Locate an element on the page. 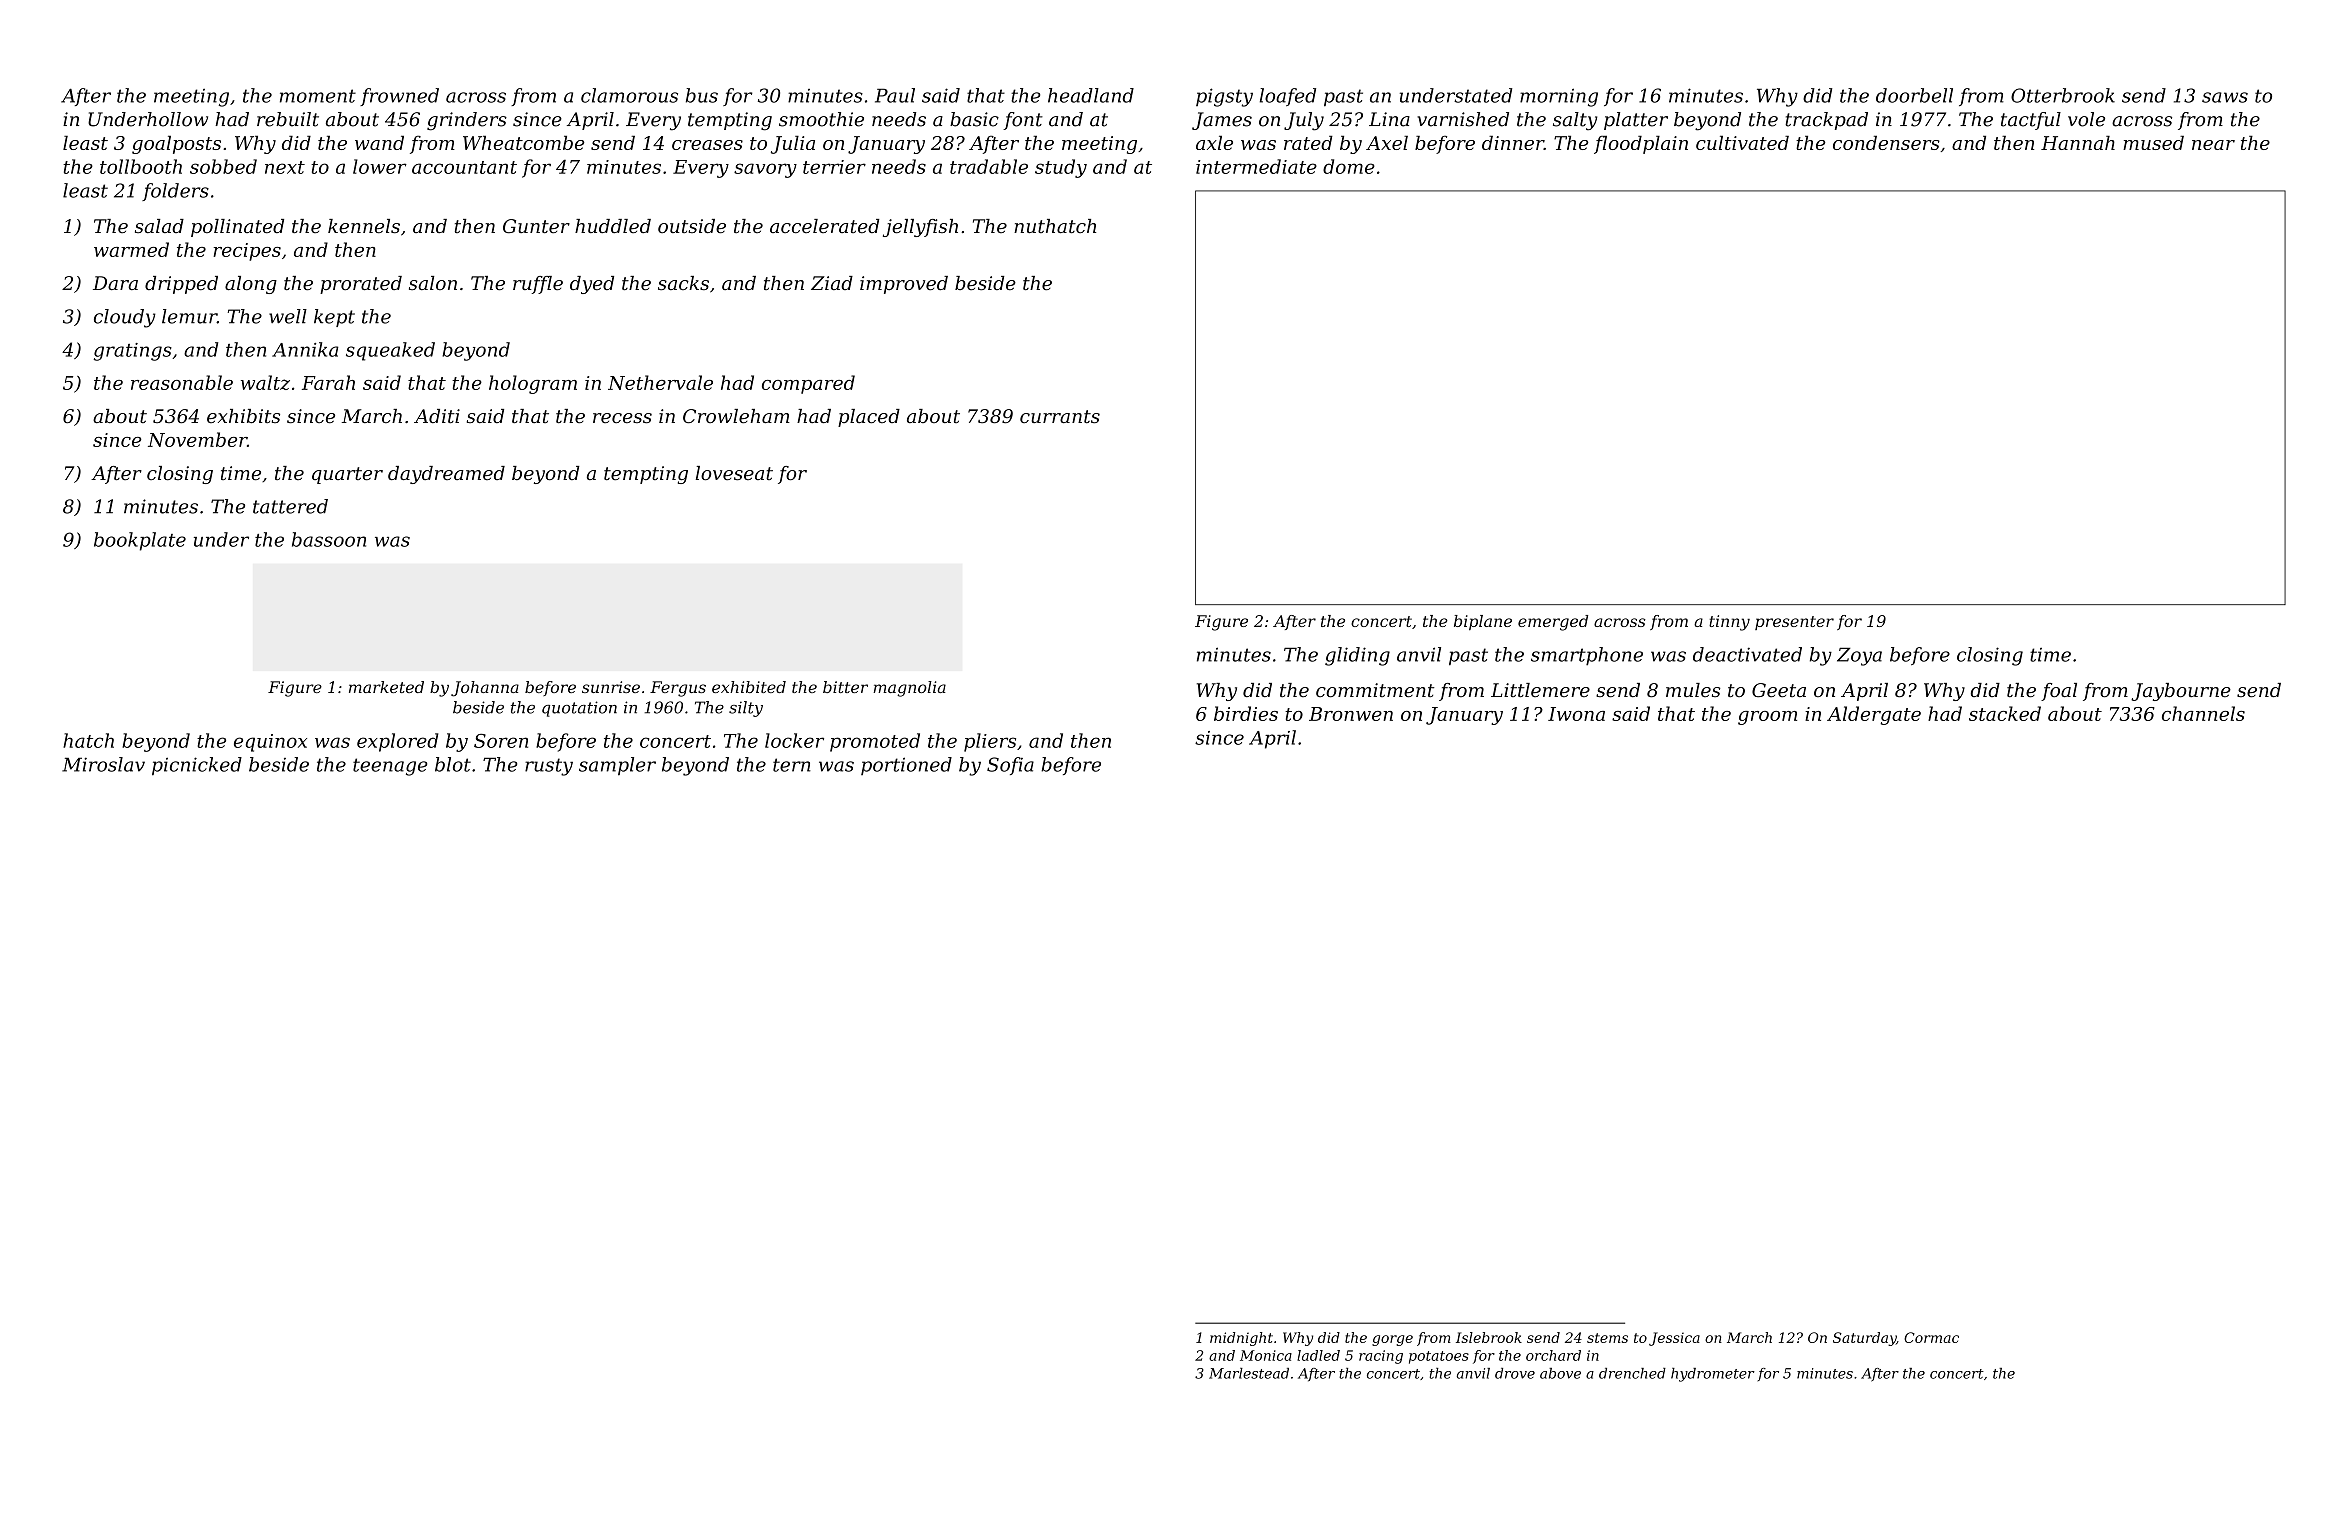 Image resolution: width=2348 pixels, height=1519 pixels. loafed is located at coordinates (1288, 97).
